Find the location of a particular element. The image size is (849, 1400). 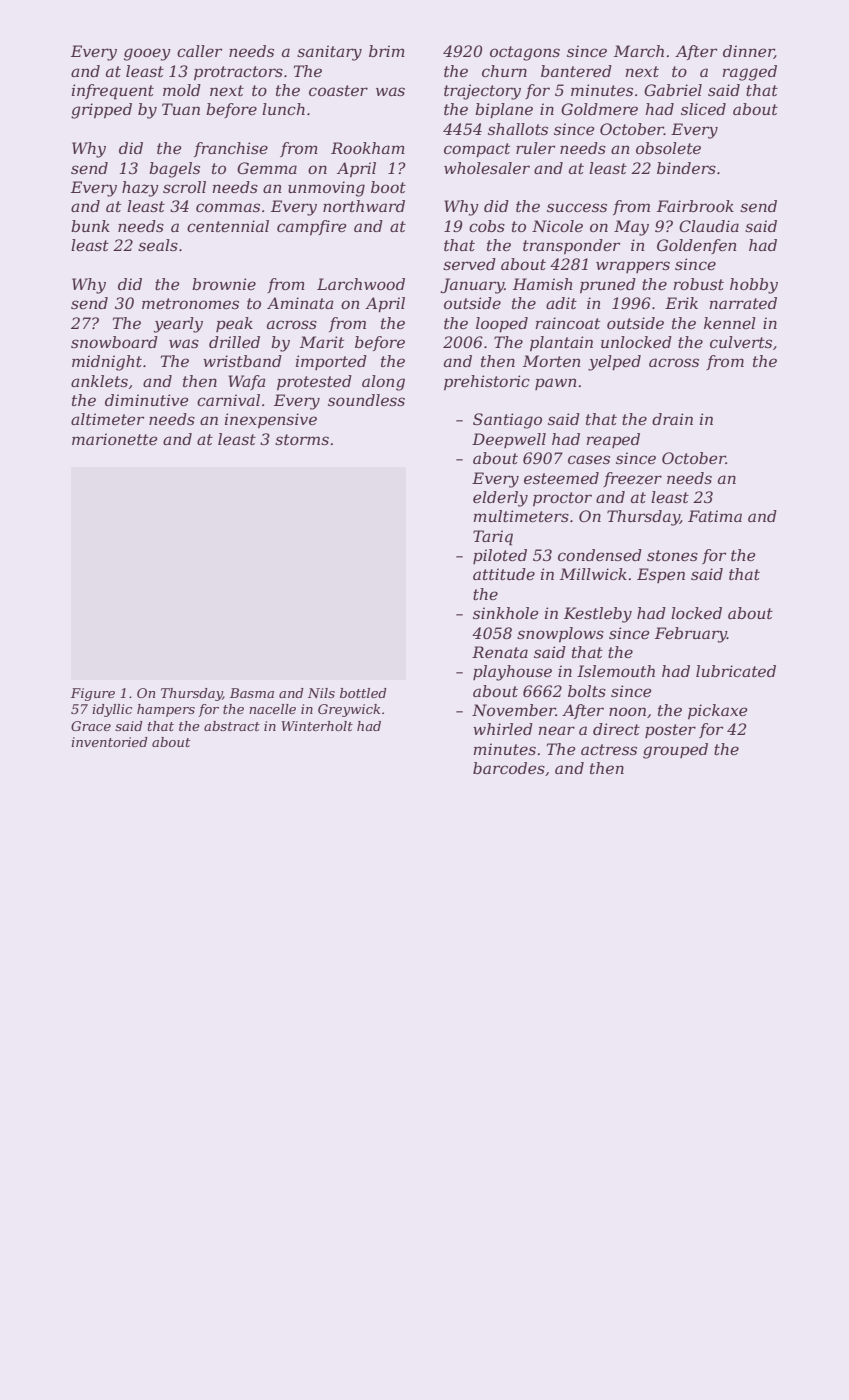

piloted is located at coordinates (500, 556).
